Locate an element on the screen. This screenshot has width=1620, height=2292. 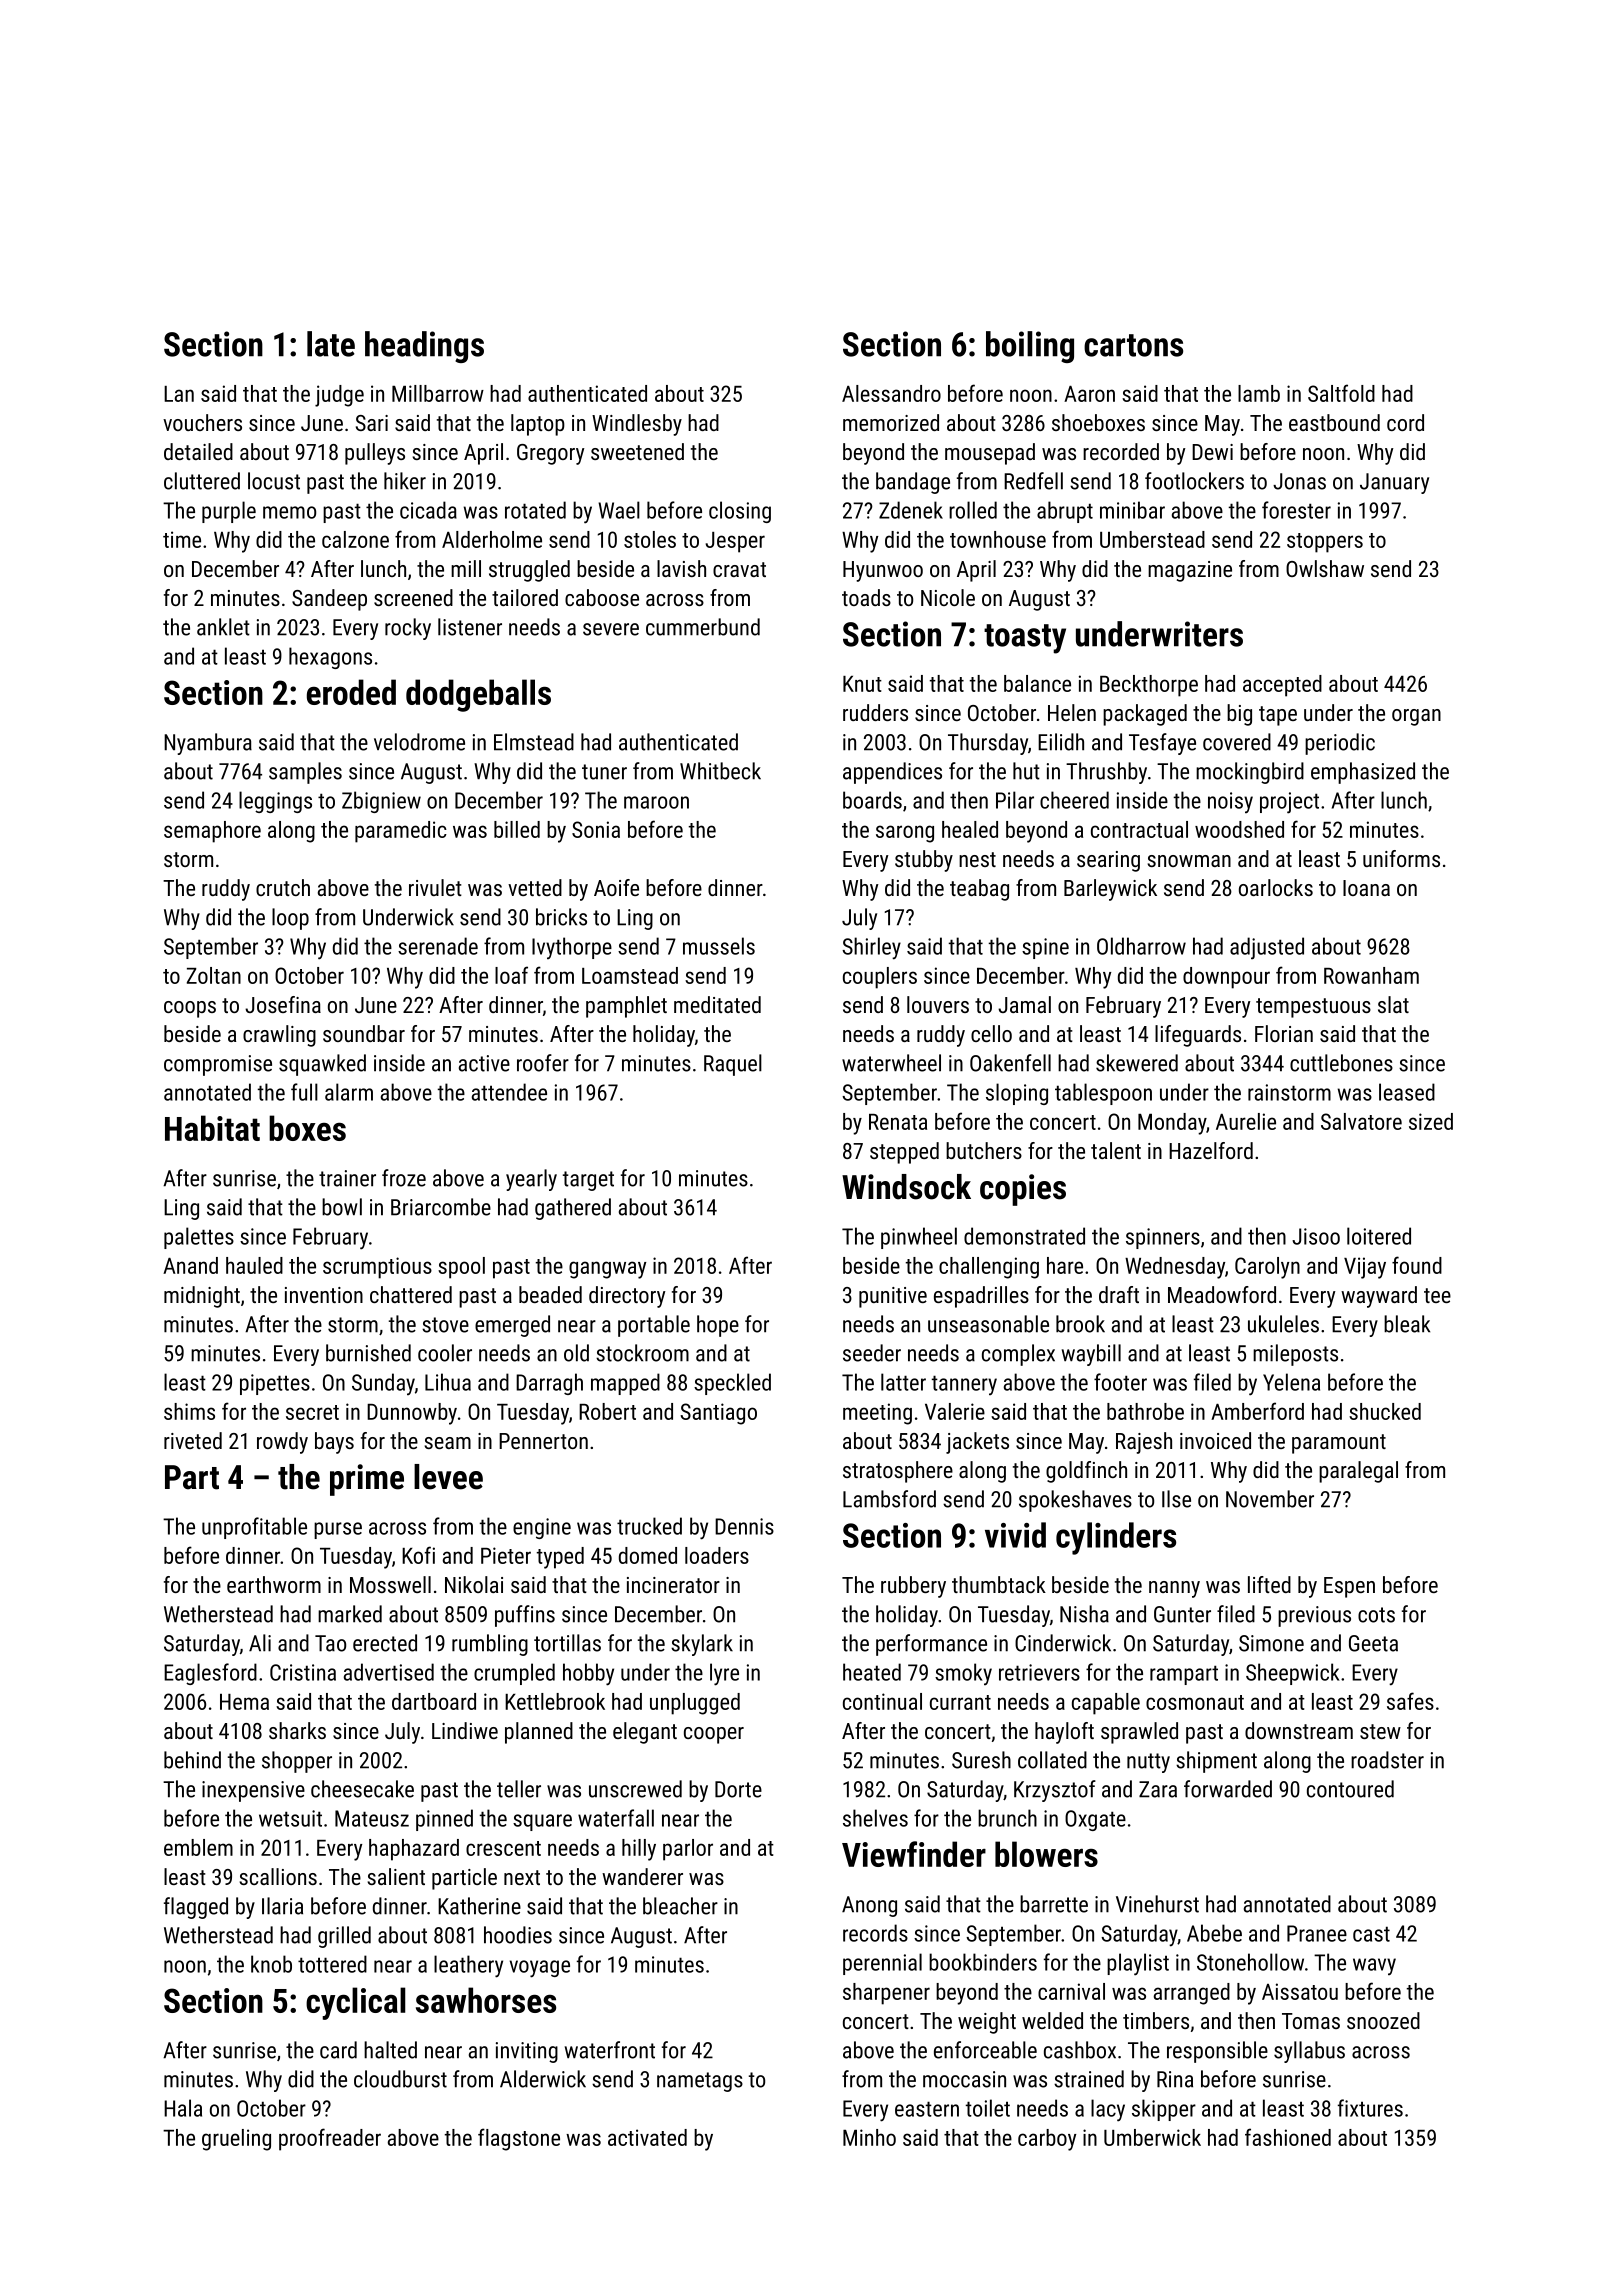
contoured is located at coordinates (1350, 1789).
